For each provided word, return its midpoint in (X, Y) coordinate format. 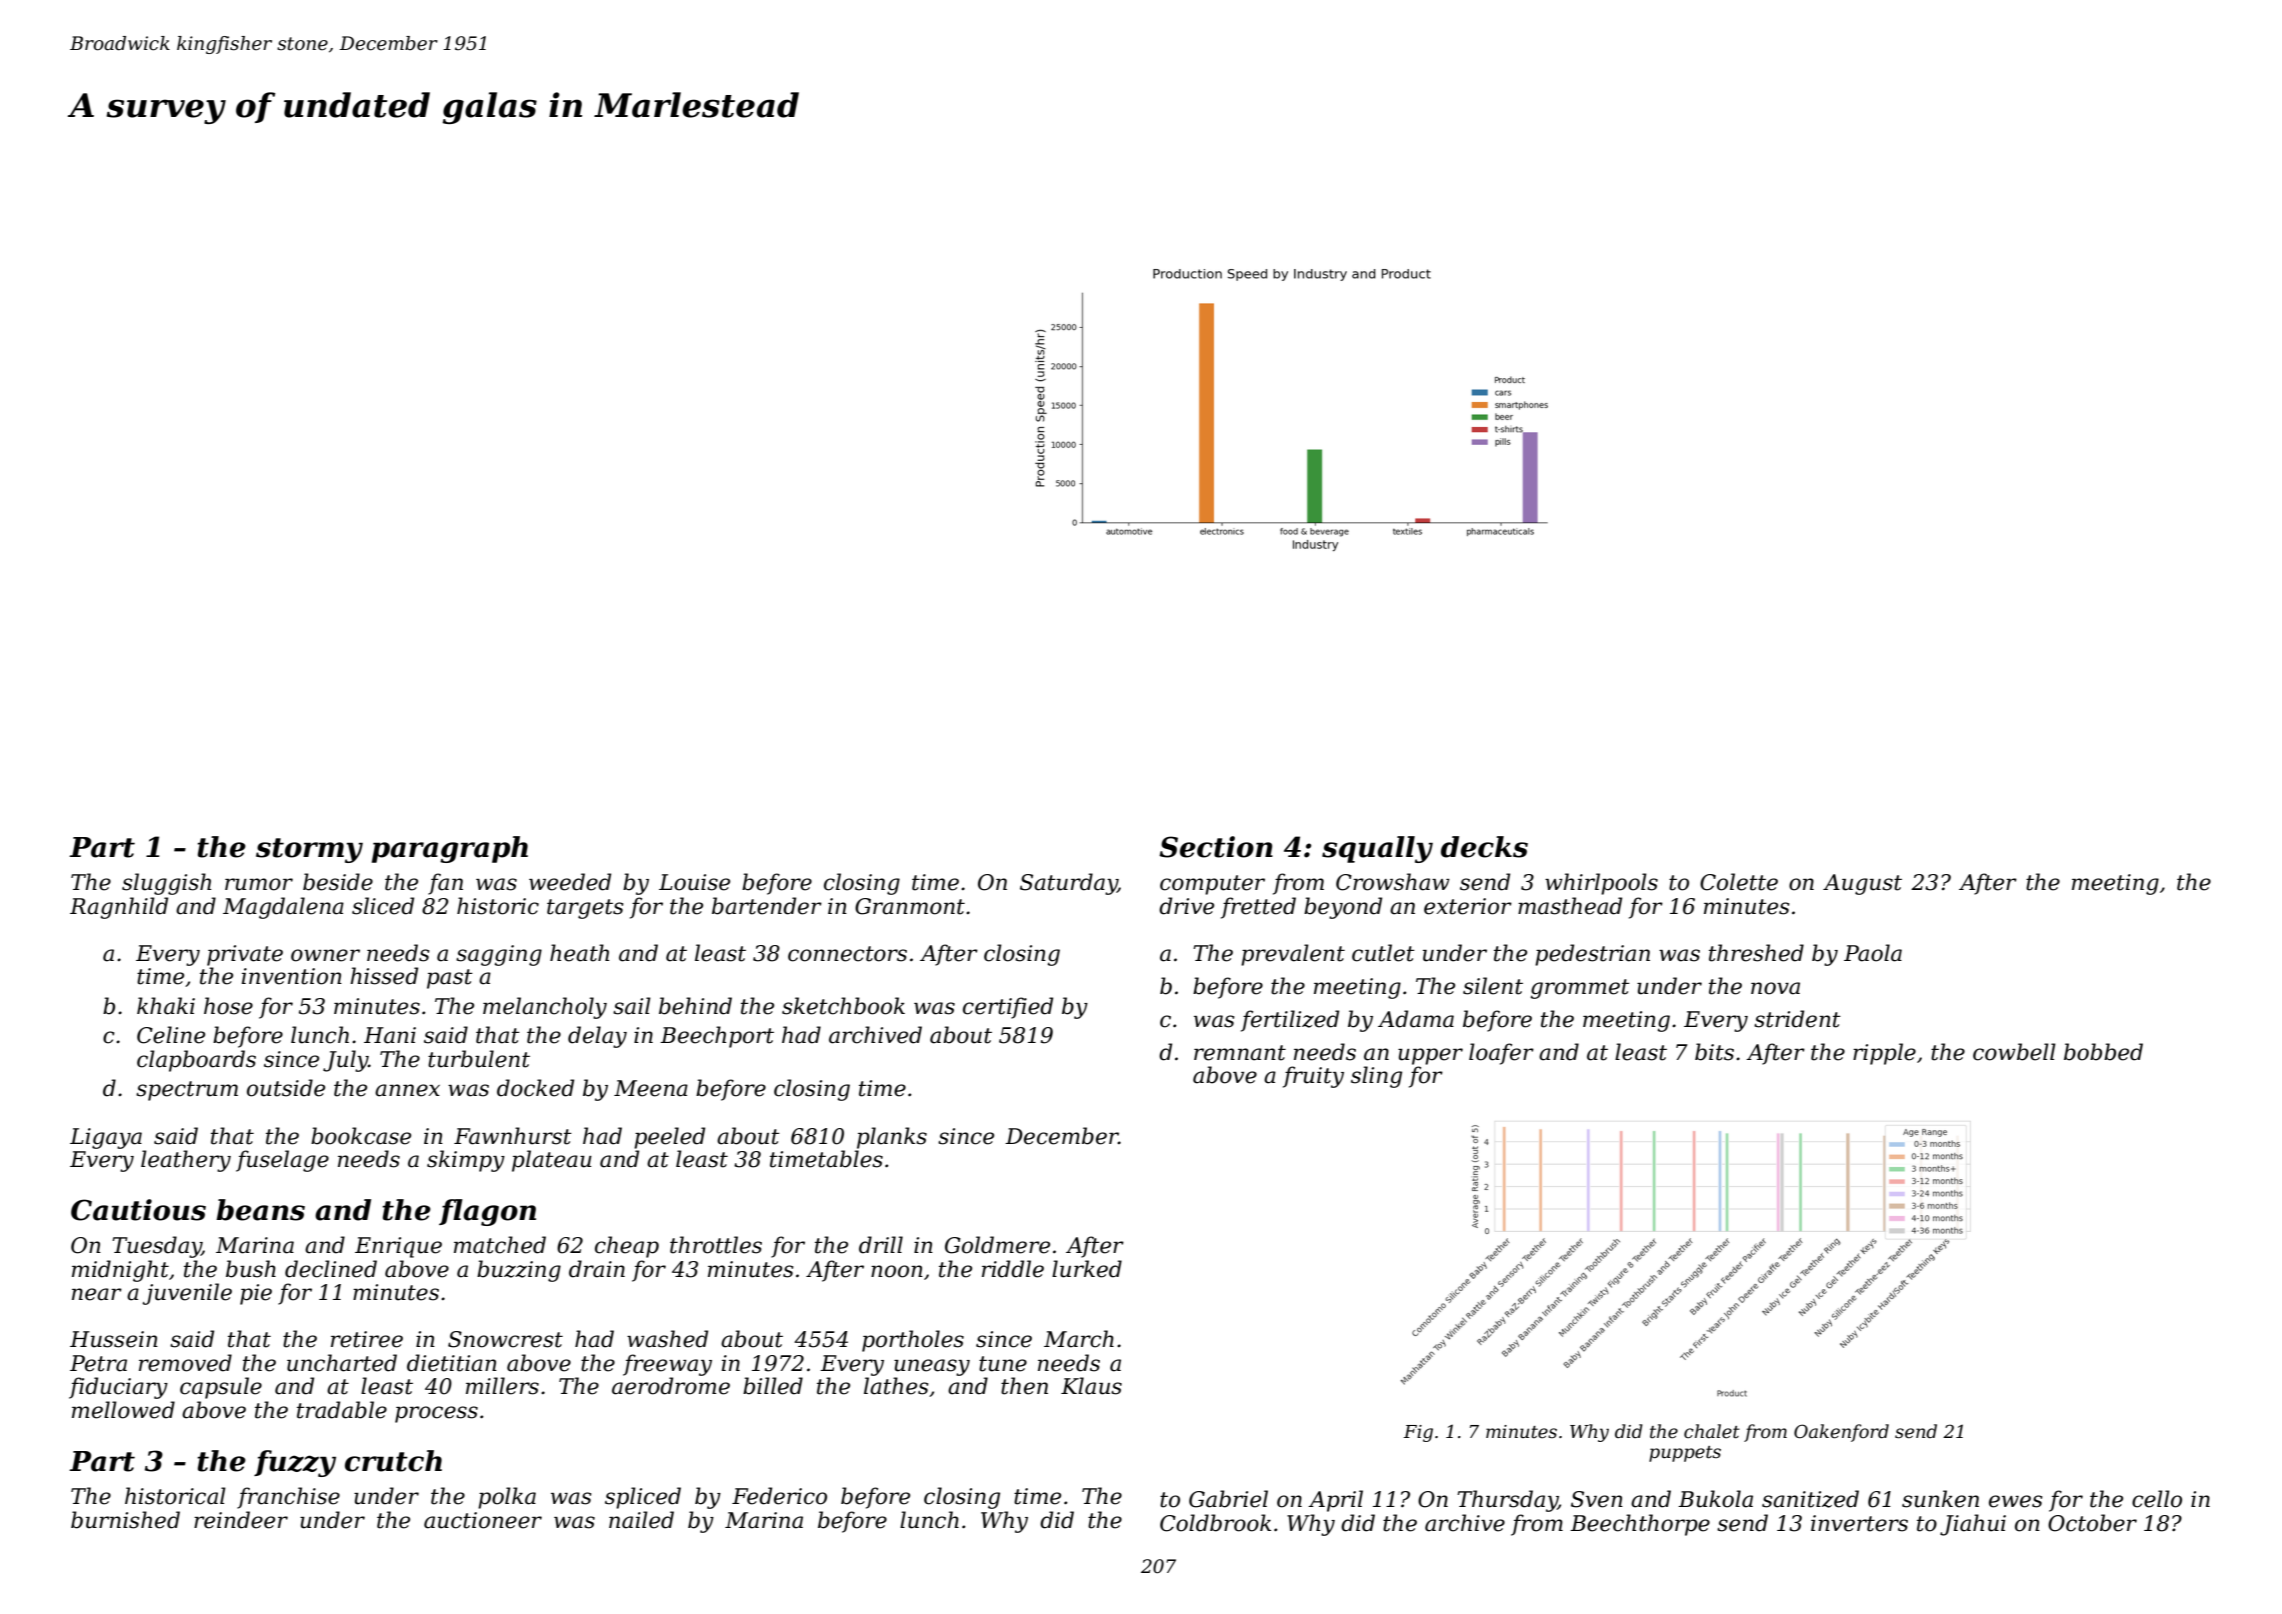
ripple (1884, 1054)
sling (1376, 1077)
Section (1216, 847)
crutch (393, 1461)
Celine (171, 1035)
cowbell (2014, 1052)
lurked (1087, 1269)
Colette (1739, 882)
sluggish (166, 884)
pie (256, 1294)
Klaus (1091, 1386)
